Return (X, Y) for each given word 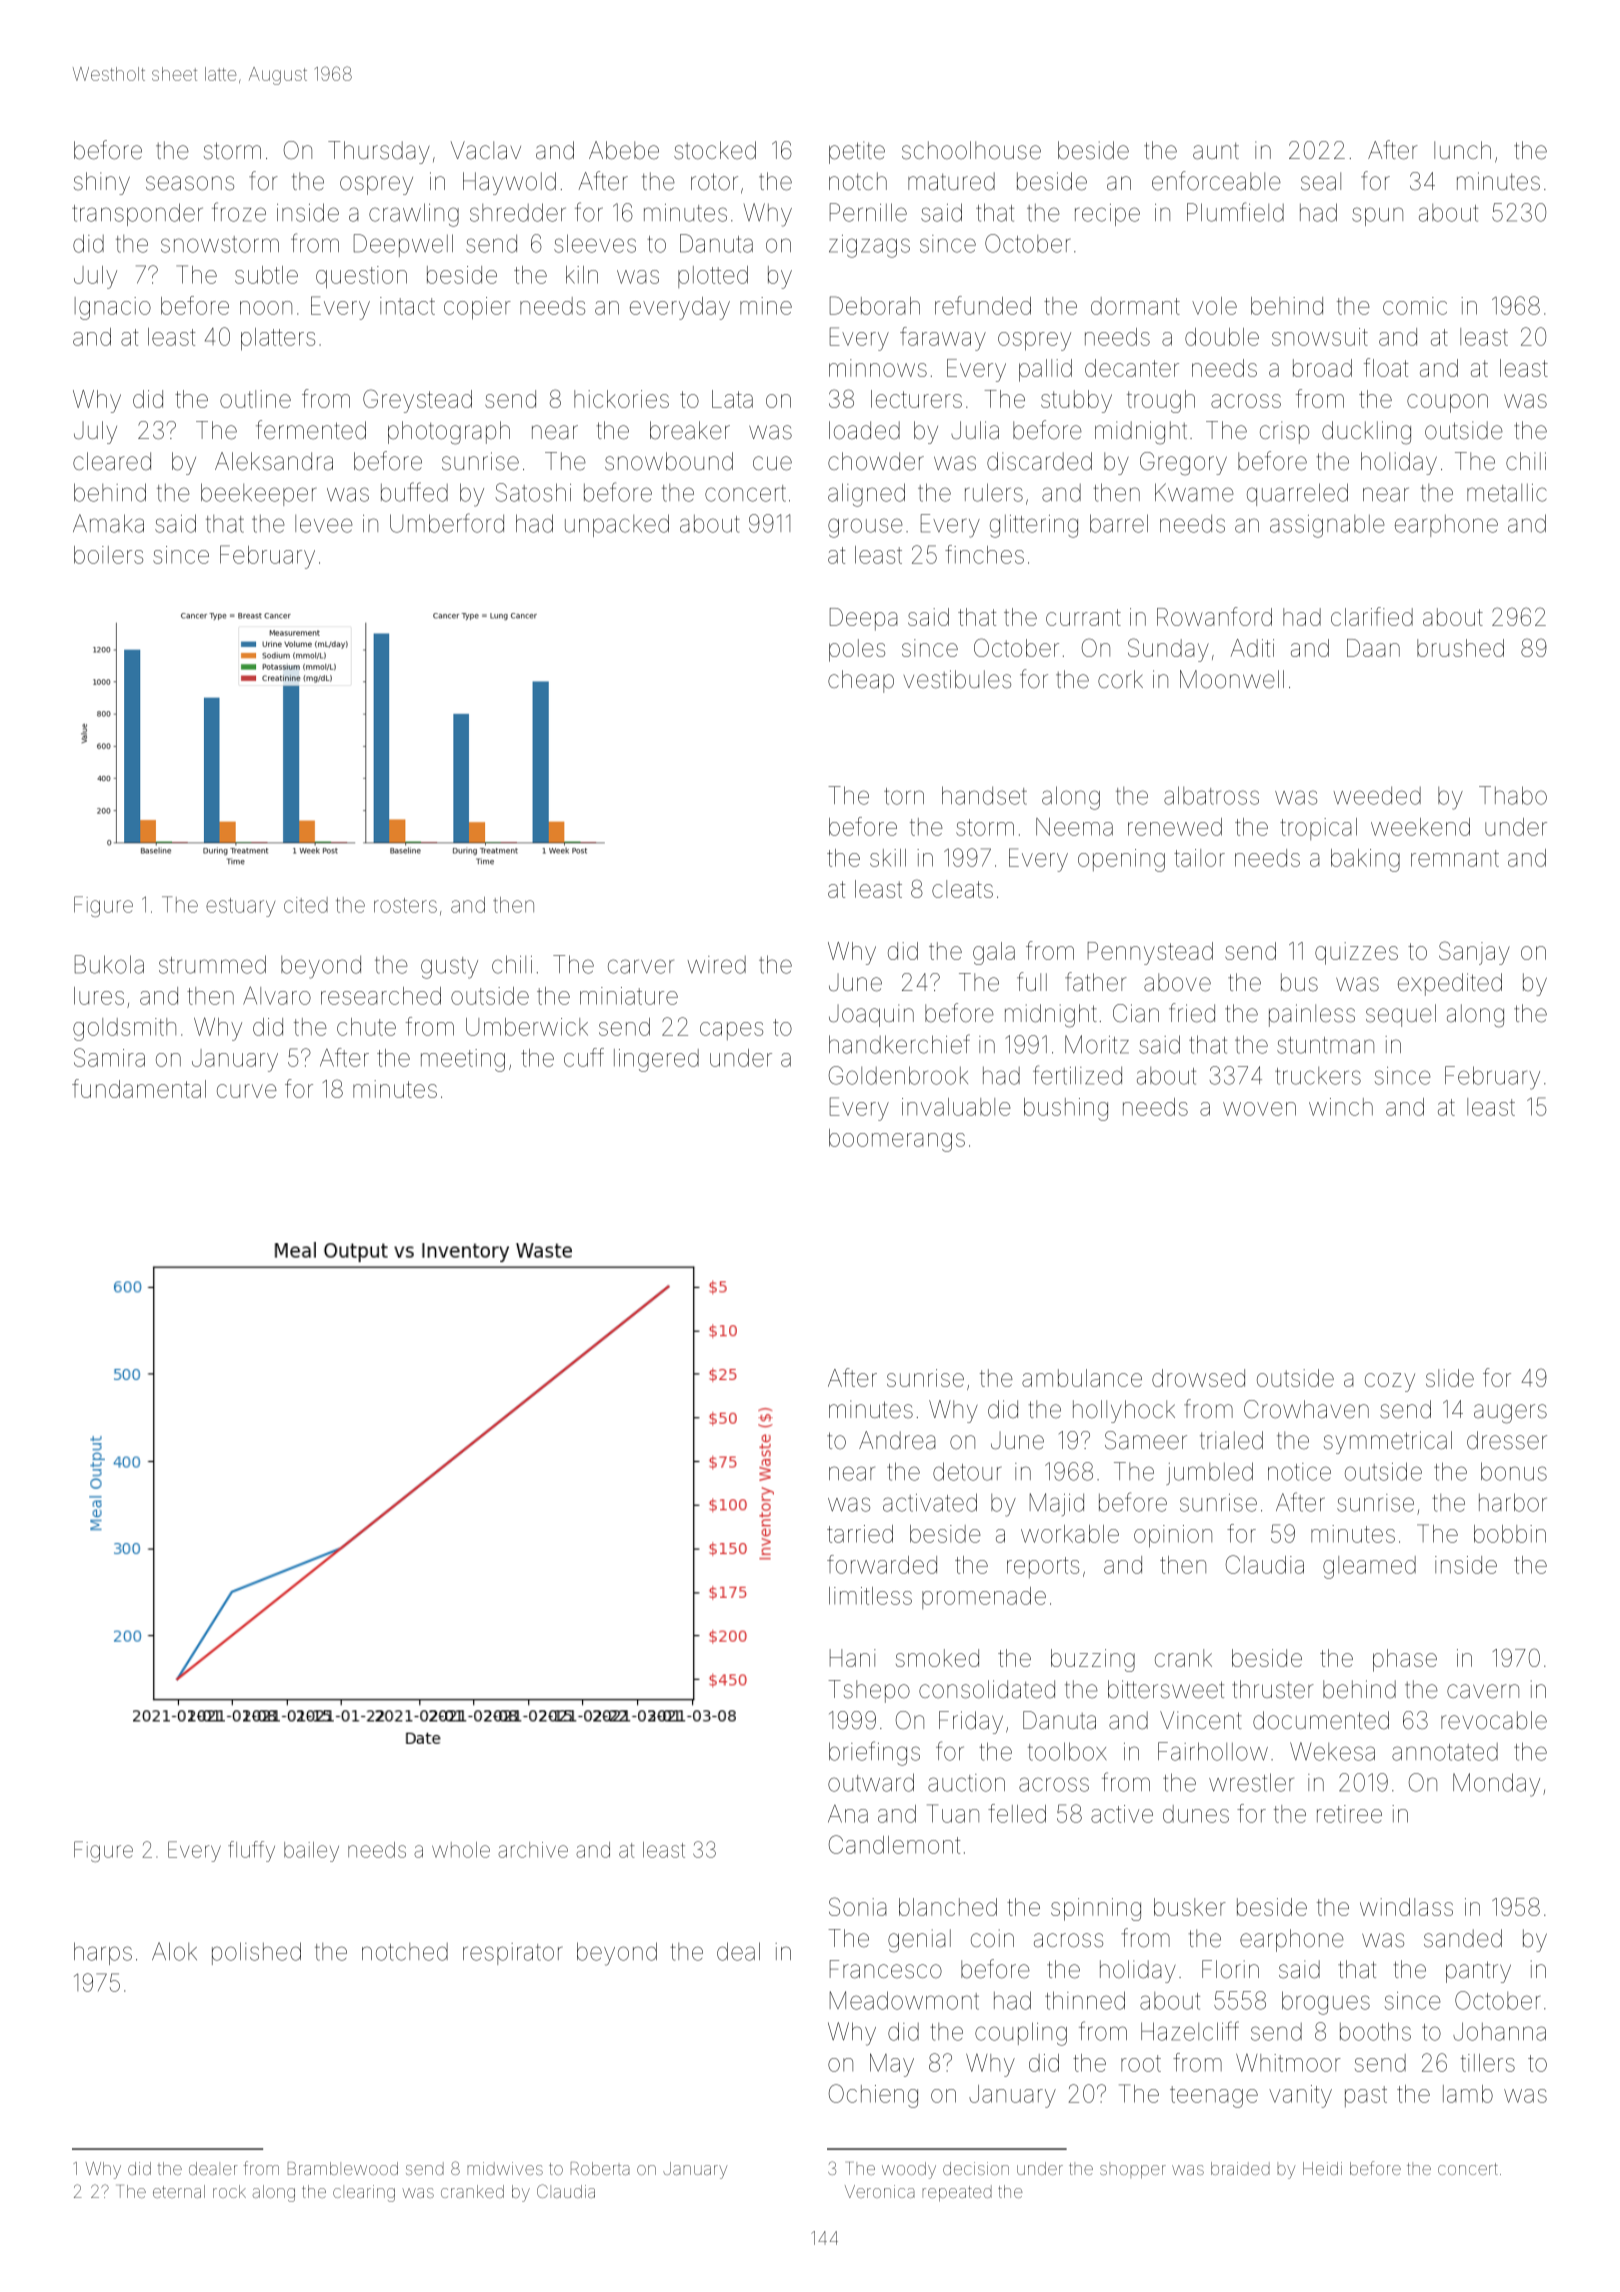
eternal (179, 2191)
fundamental (139, 1088)
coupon (1447, 403)
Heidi (1322, 2168)
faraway (943, 339)
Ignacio (113, 308)
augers (1510, 1414)
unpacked (617, 525)
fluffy (251, 1851)
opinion (1173, 1536)
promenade (984, 1598)
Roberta (600, 2168)
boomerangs (897, 1140)
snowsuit (1320, 337)
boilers (108, 555)
